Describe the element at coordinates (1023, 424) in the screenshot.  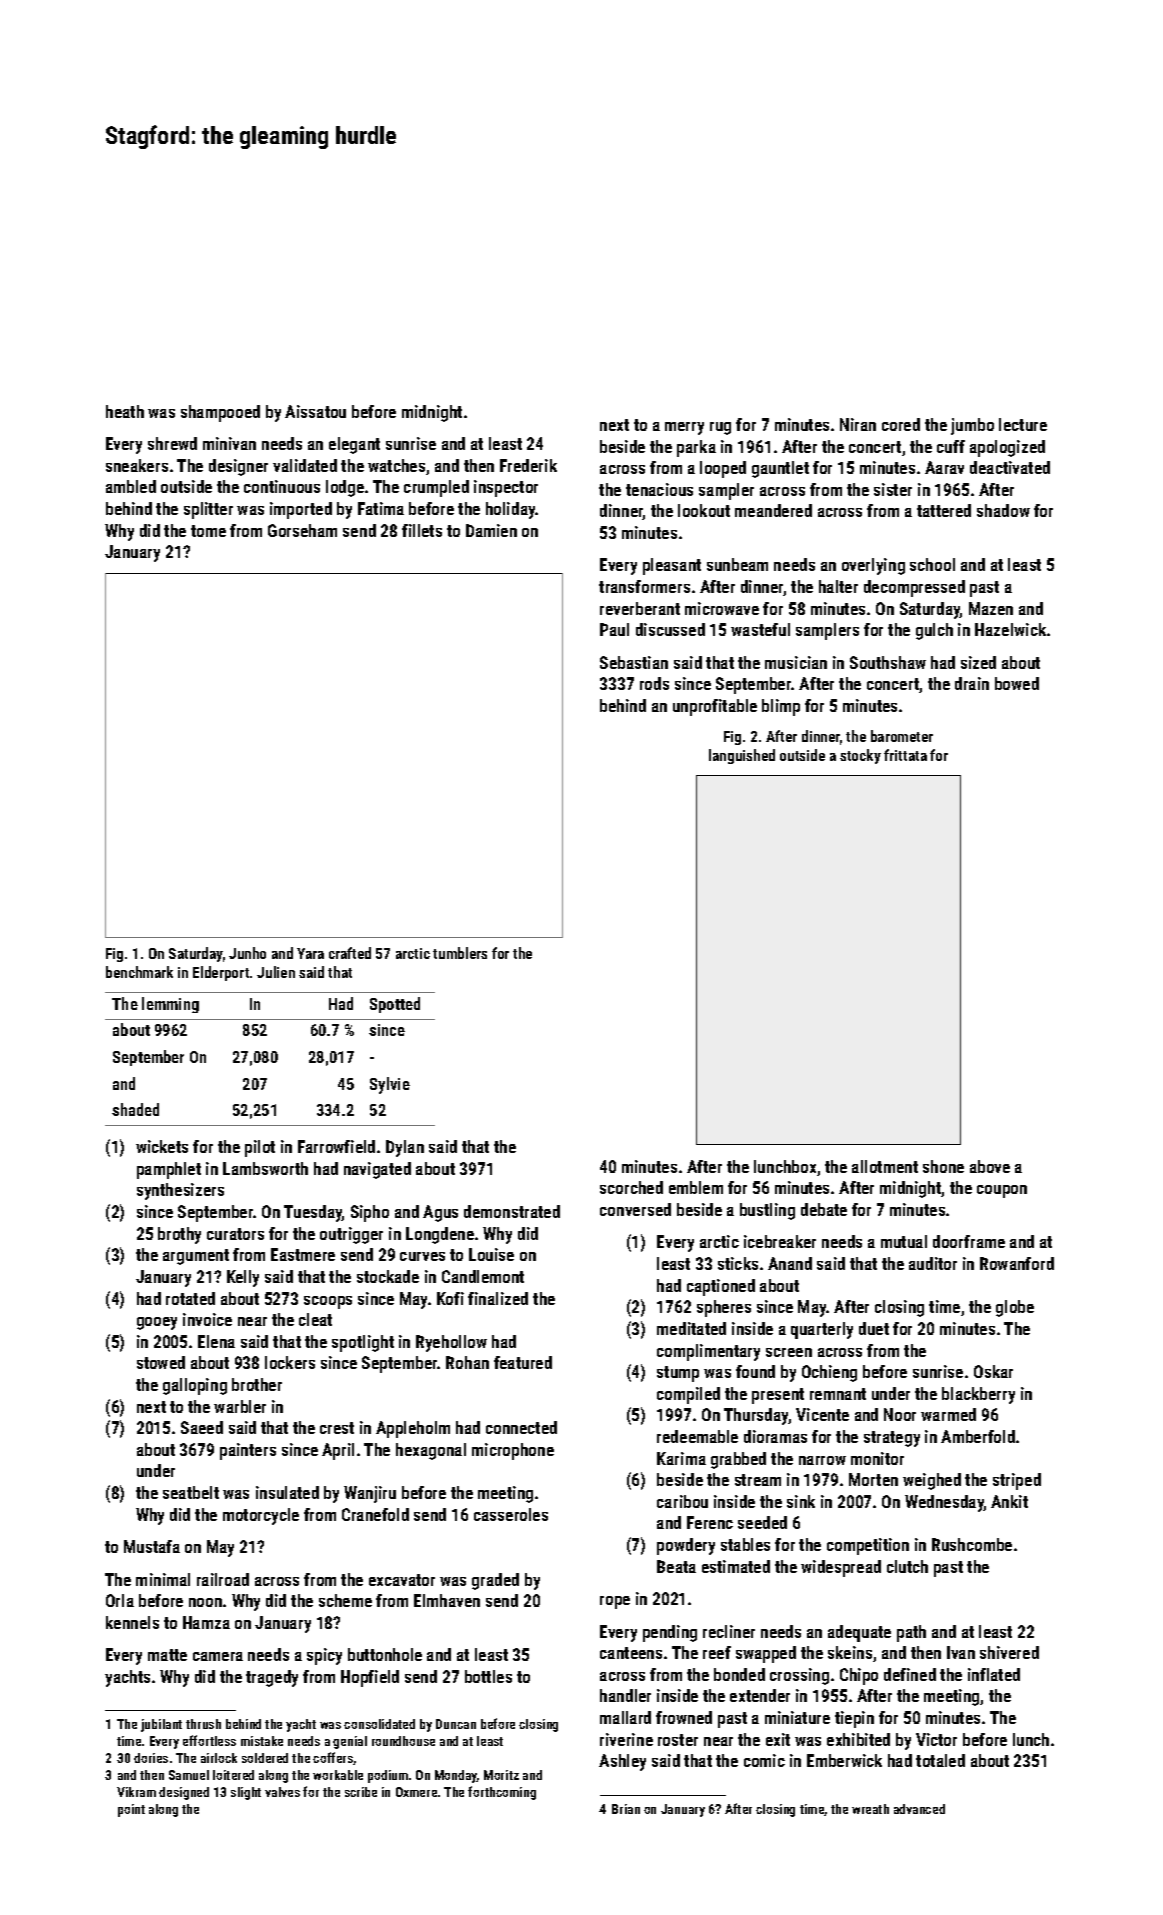
I see `lecture` at that location.
